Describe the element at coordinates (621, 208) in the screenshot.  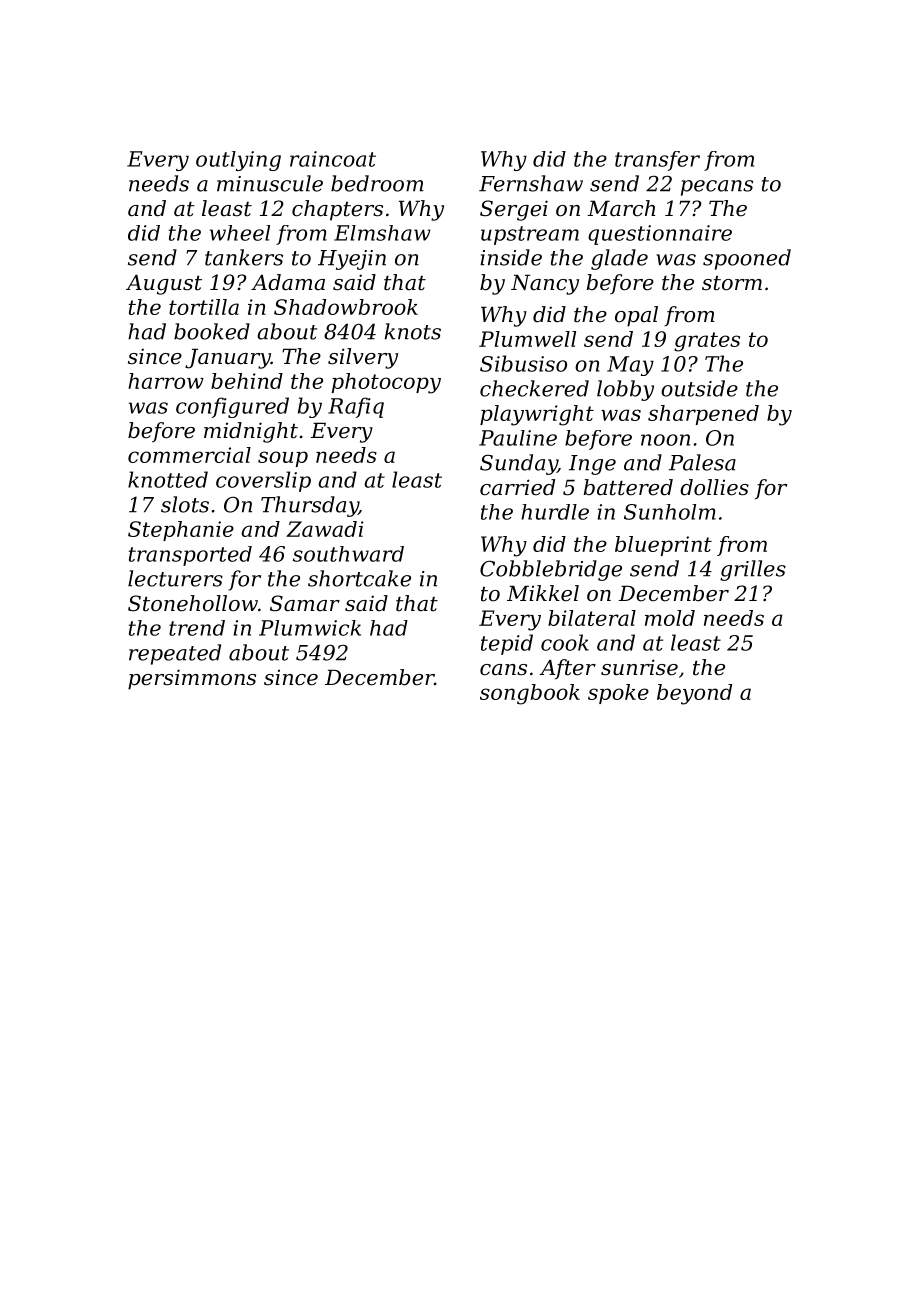
I see `March` at that location.
